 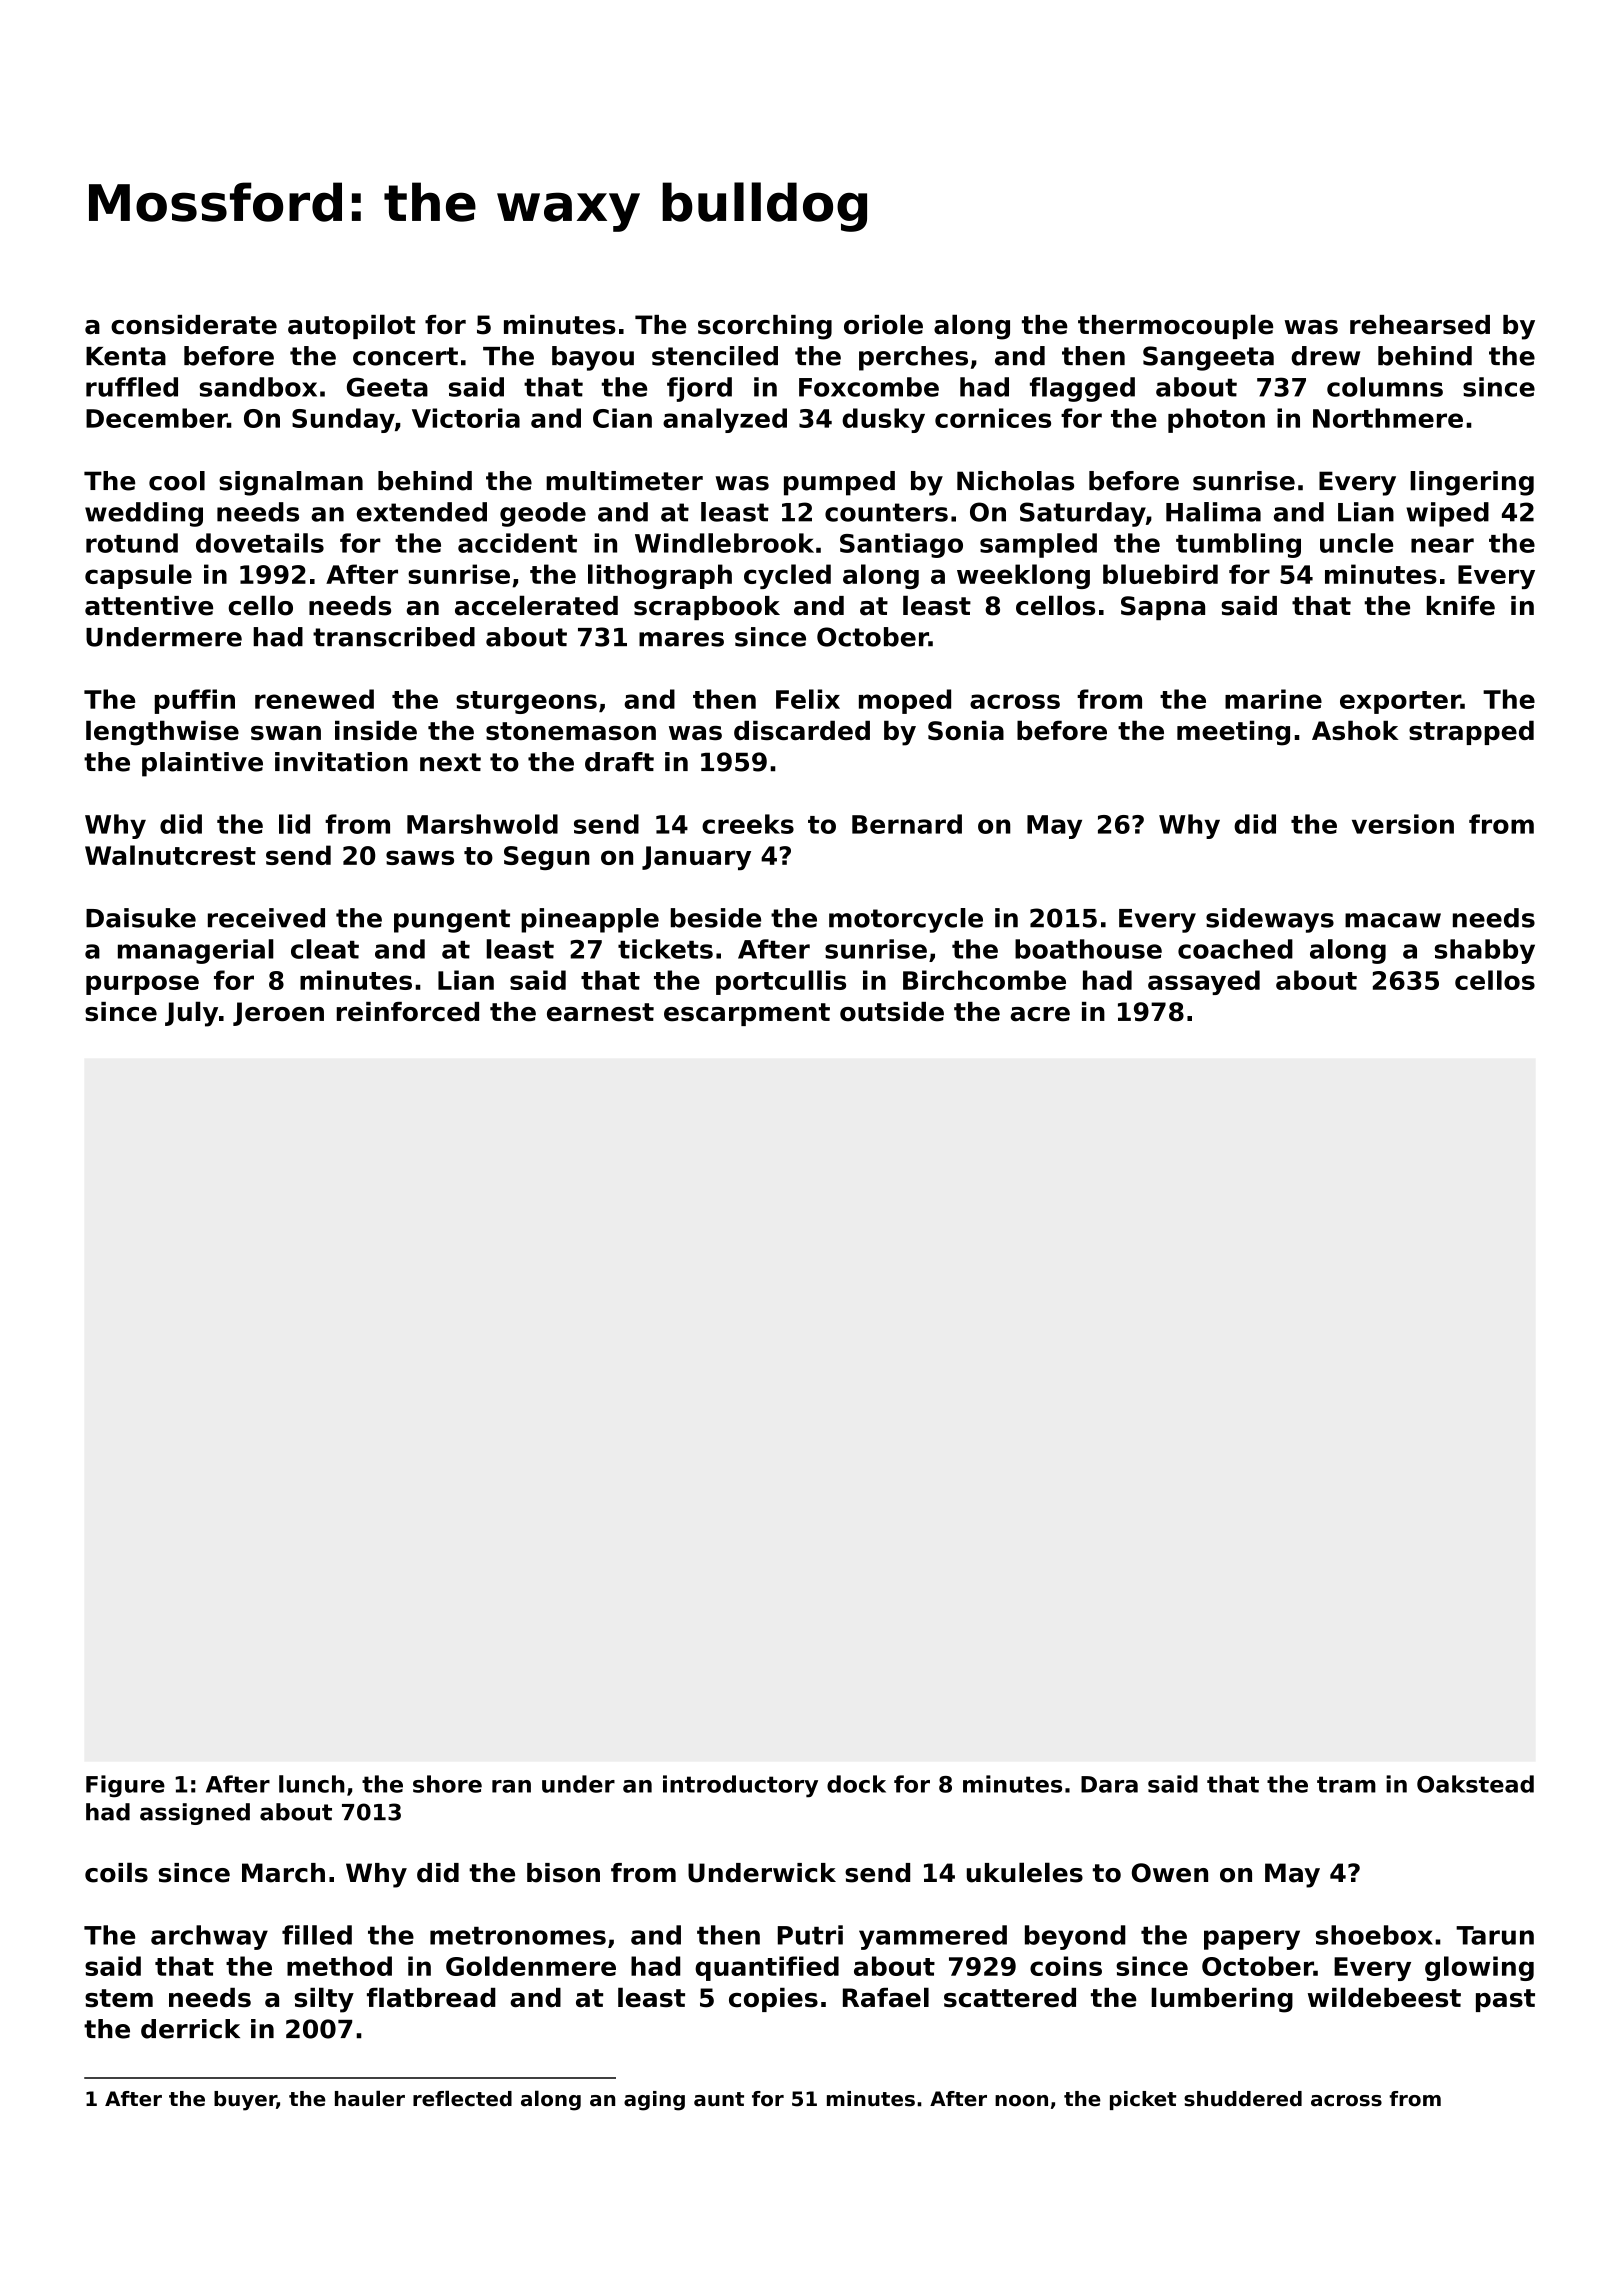 I want to click on dock, so click(x=856, y=1784).
